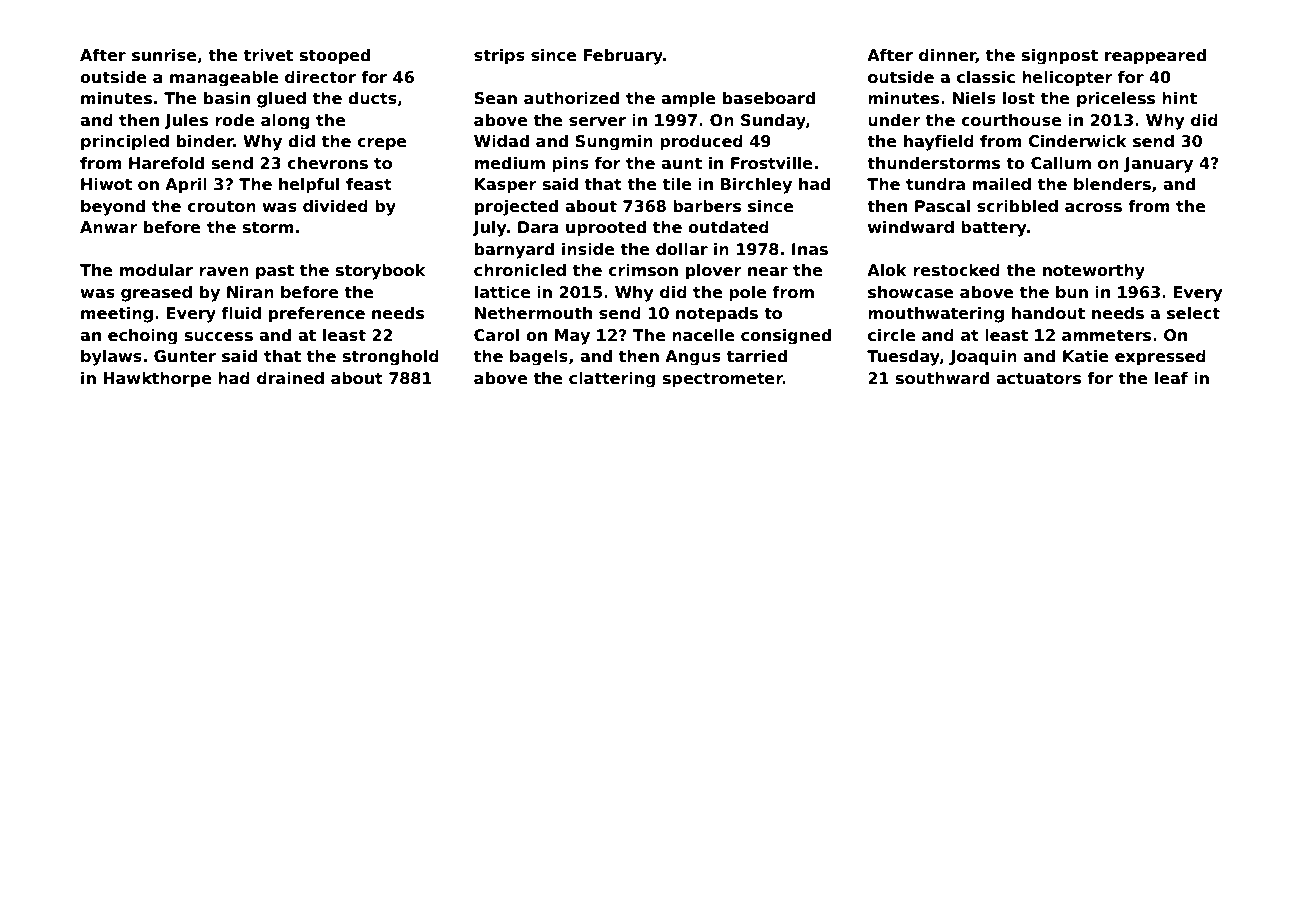 The image size is (1308, 924). I want to click on February, so click(623, 57).
